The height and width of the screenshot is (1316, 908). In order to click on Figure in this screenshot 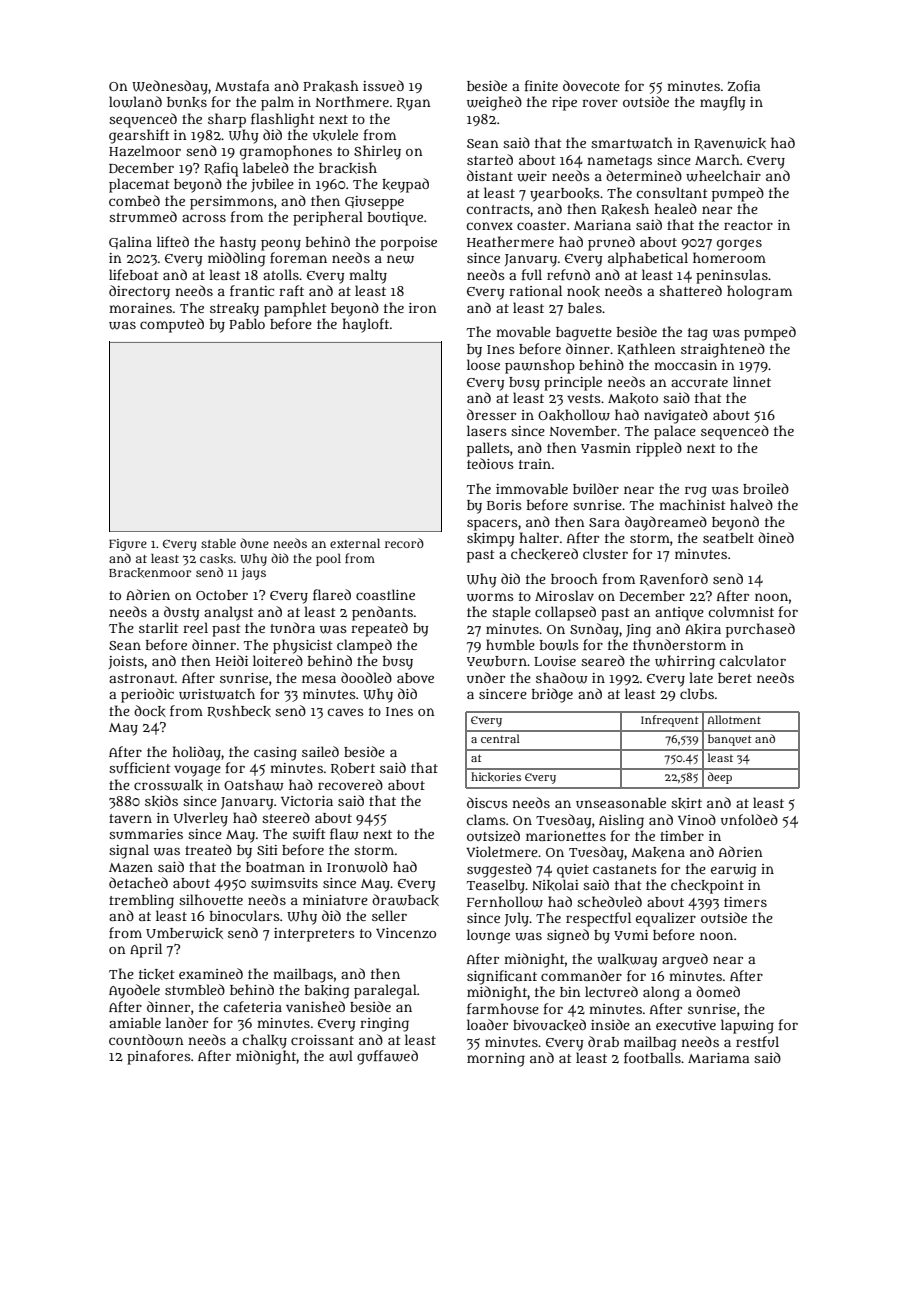, I will do `click(128, 545)`.
